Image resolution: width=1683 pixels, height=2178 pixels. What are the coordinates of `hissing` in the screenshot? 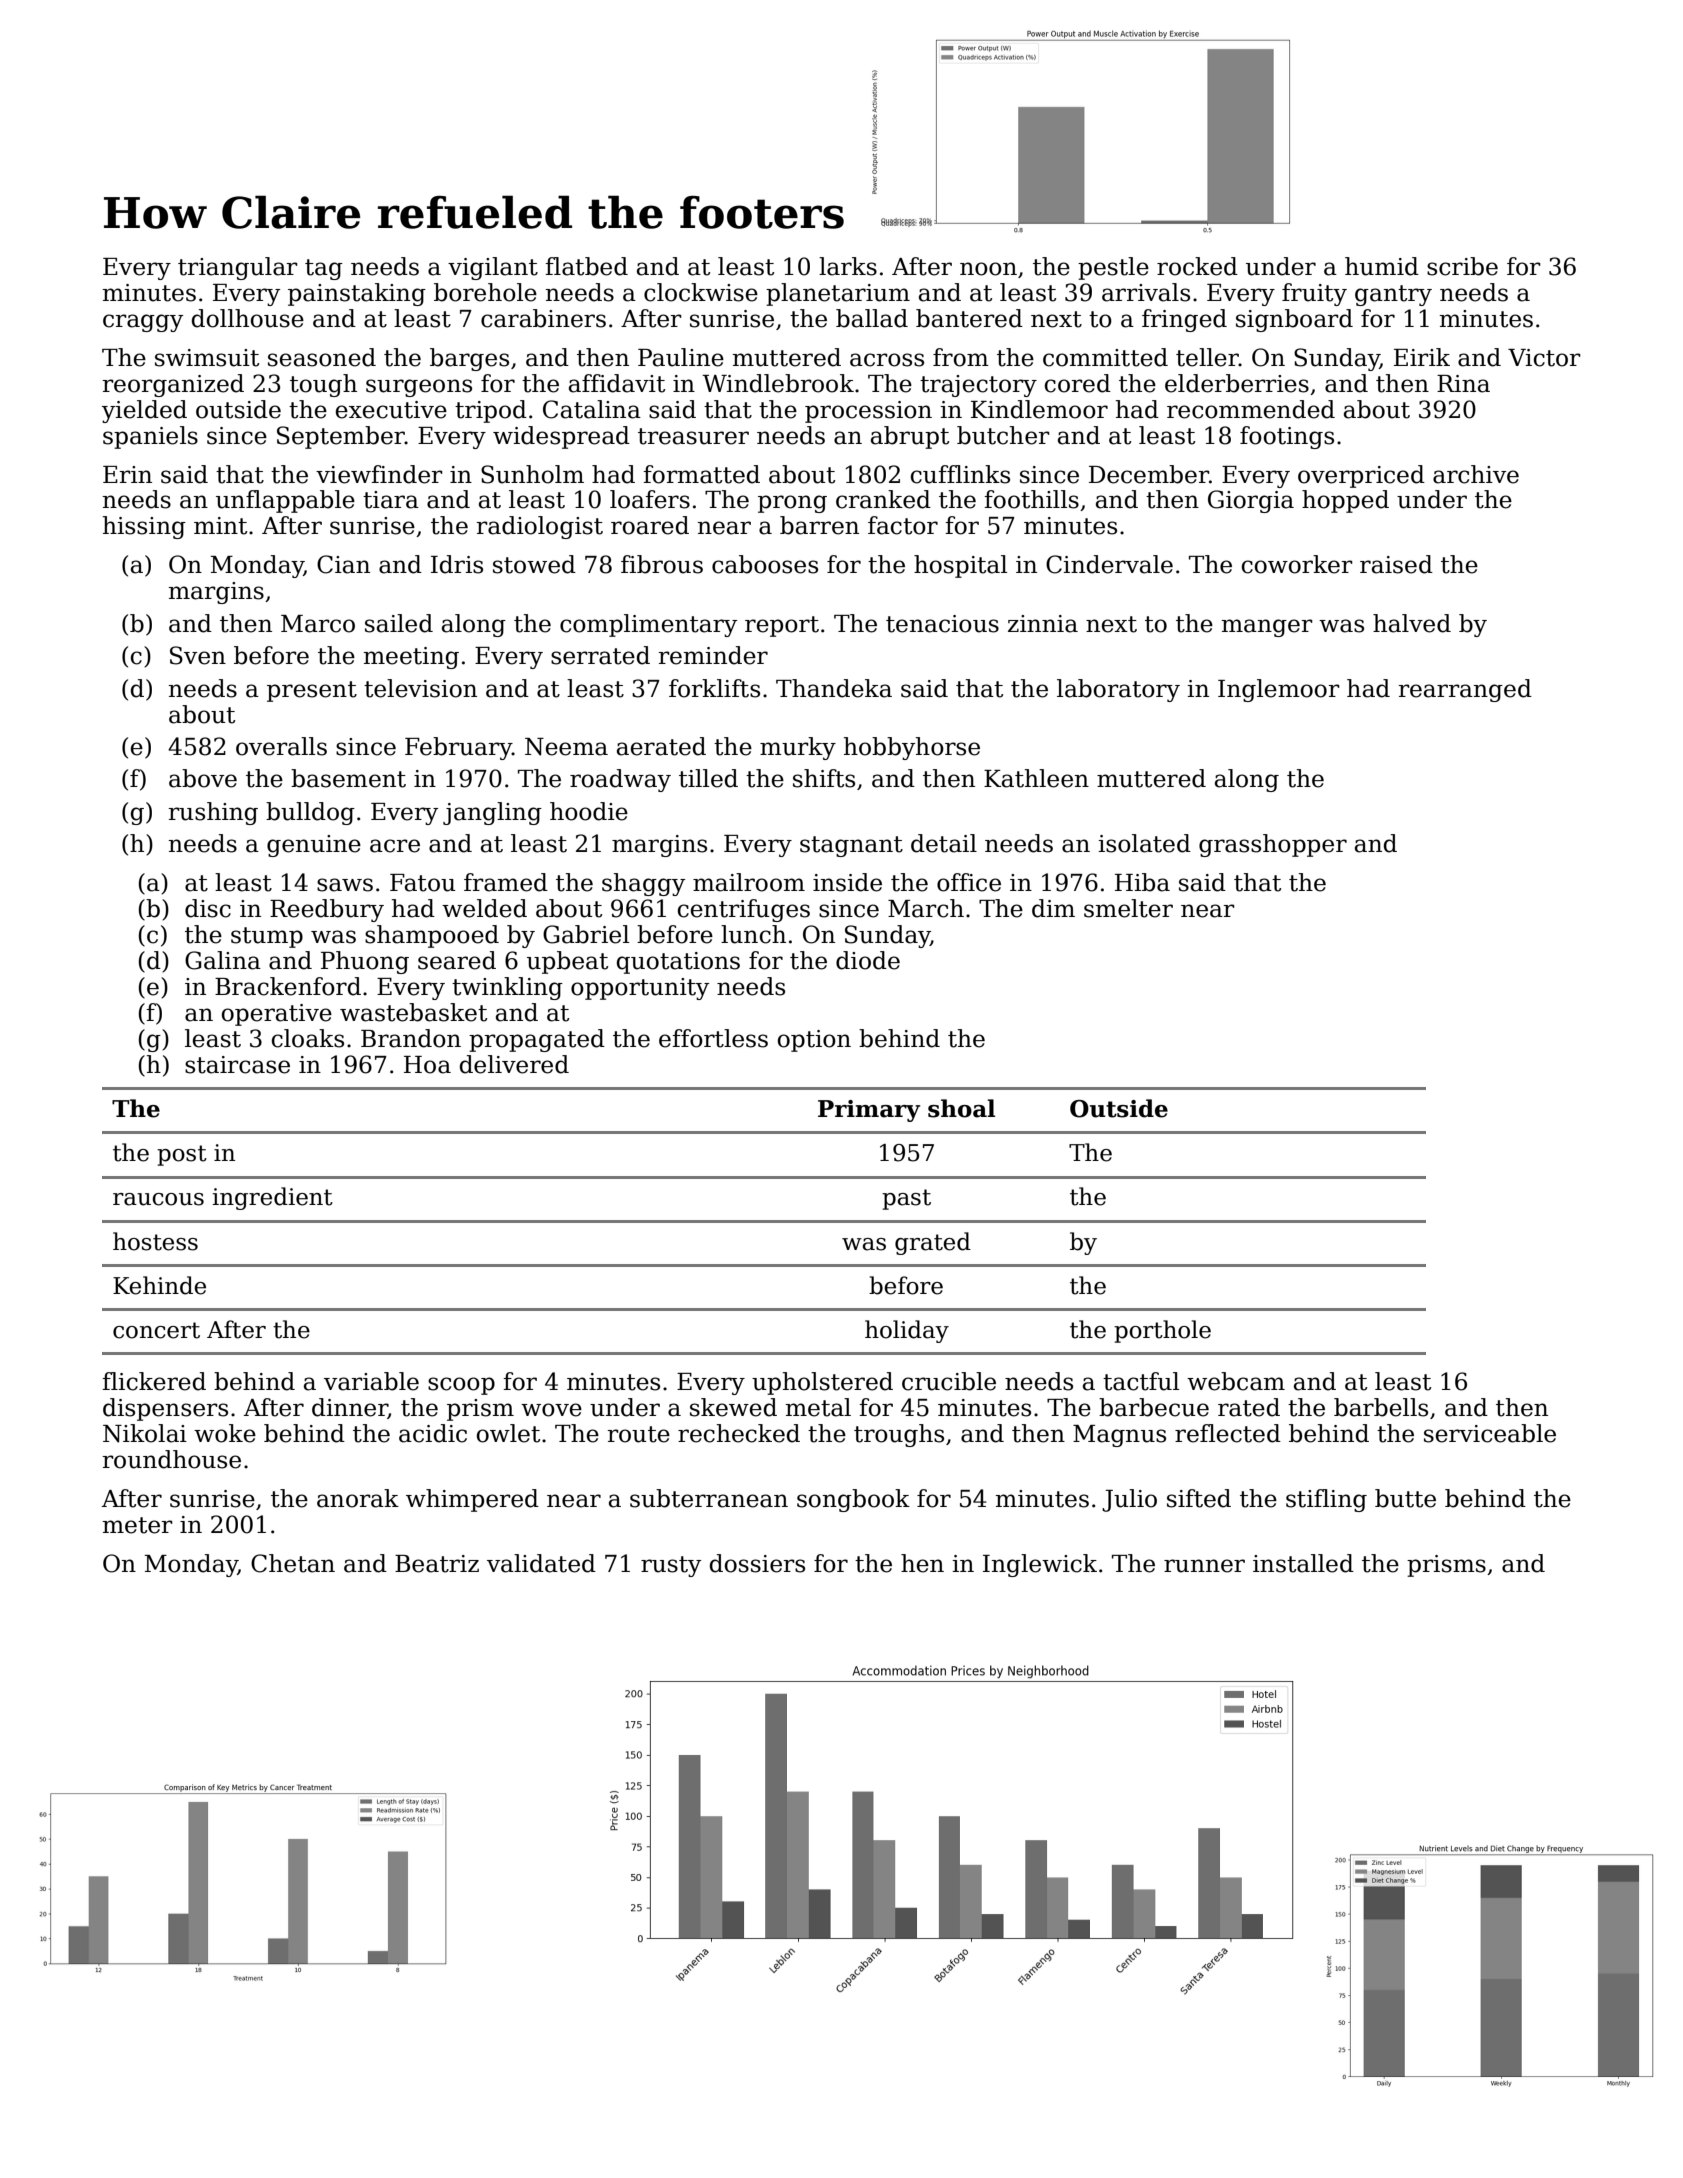 It's located at (144, 527).
